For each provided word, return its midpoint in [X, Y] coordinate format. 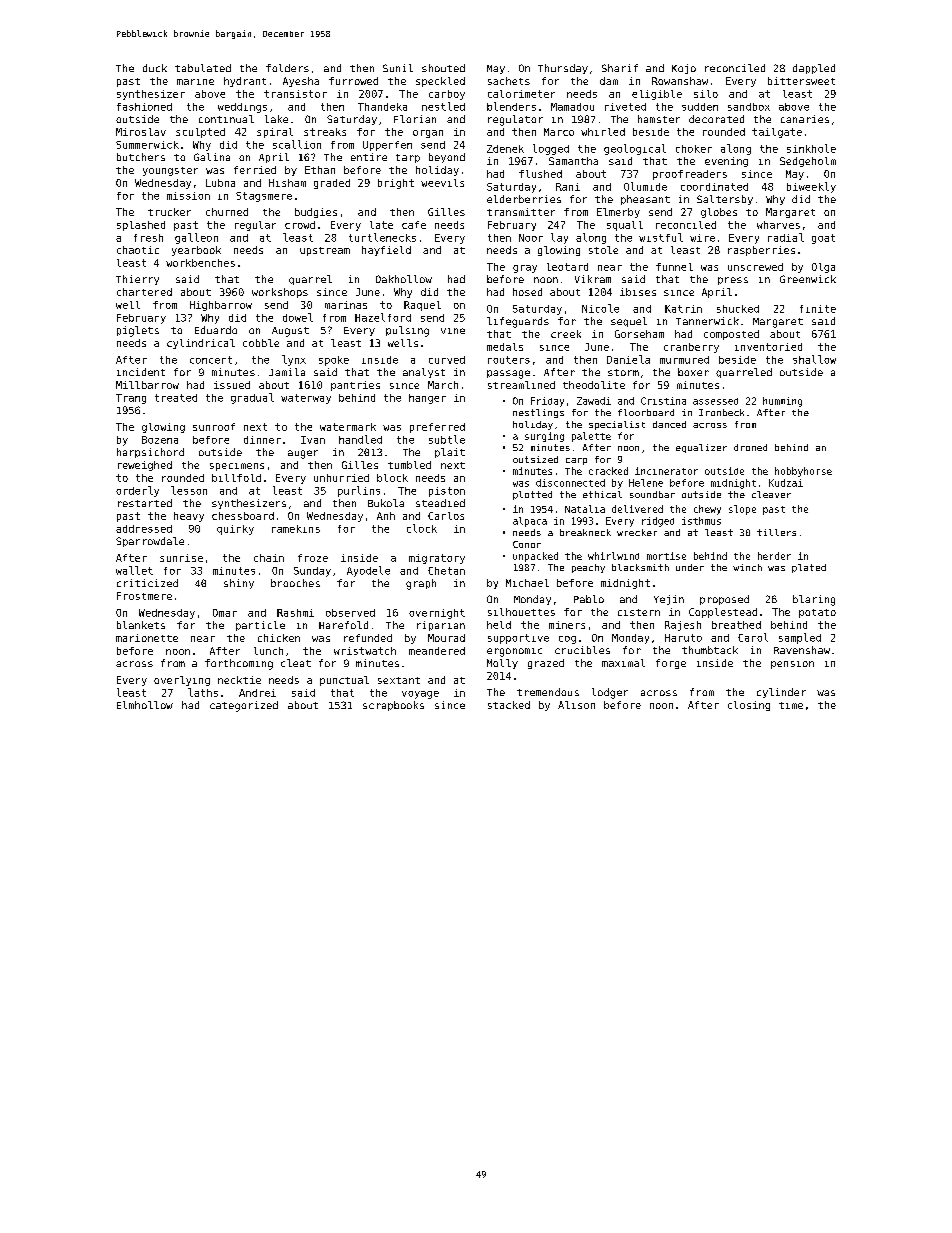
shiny [239, 584]
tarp [408, 158]
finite [818, 309]
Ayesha [301, 82]
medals [505, 347]
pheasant [645, 200]
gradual [252, 398]
